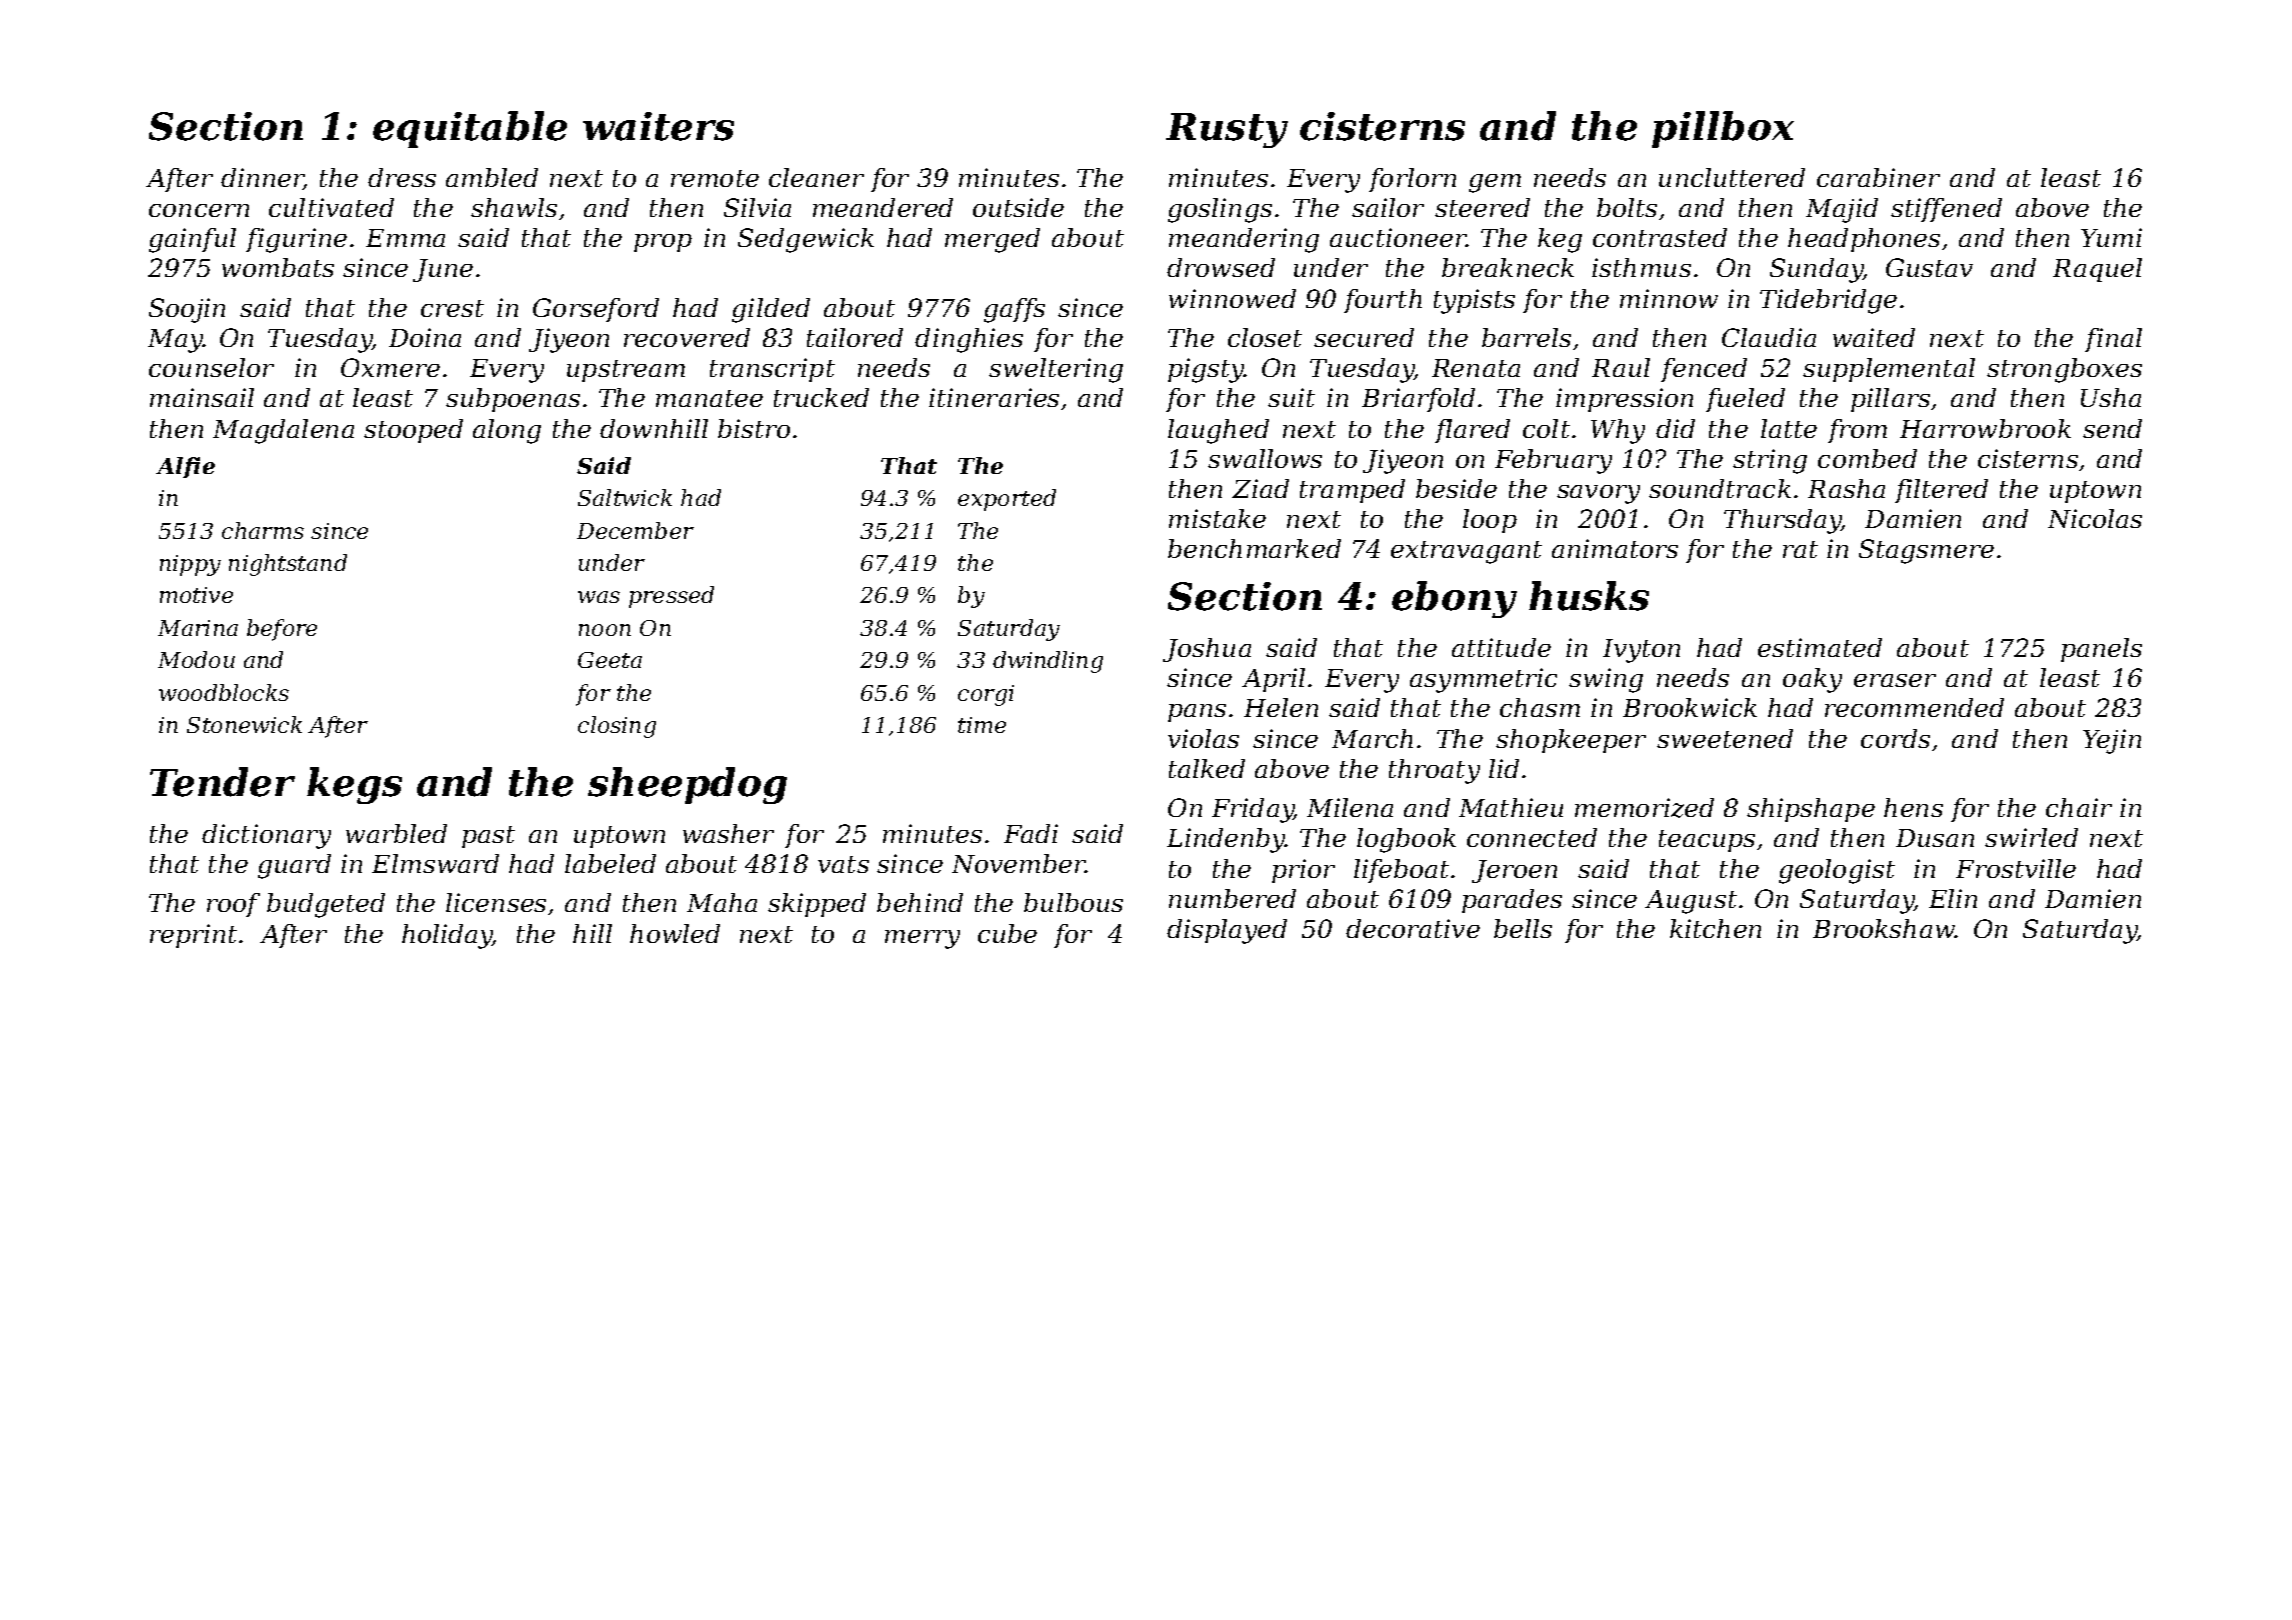 The width and height of the page is (2292, 1620). What do you see at coordinates (1227, 130) in the page?
I see `Rusty` at bounding box center [1227, 130].
